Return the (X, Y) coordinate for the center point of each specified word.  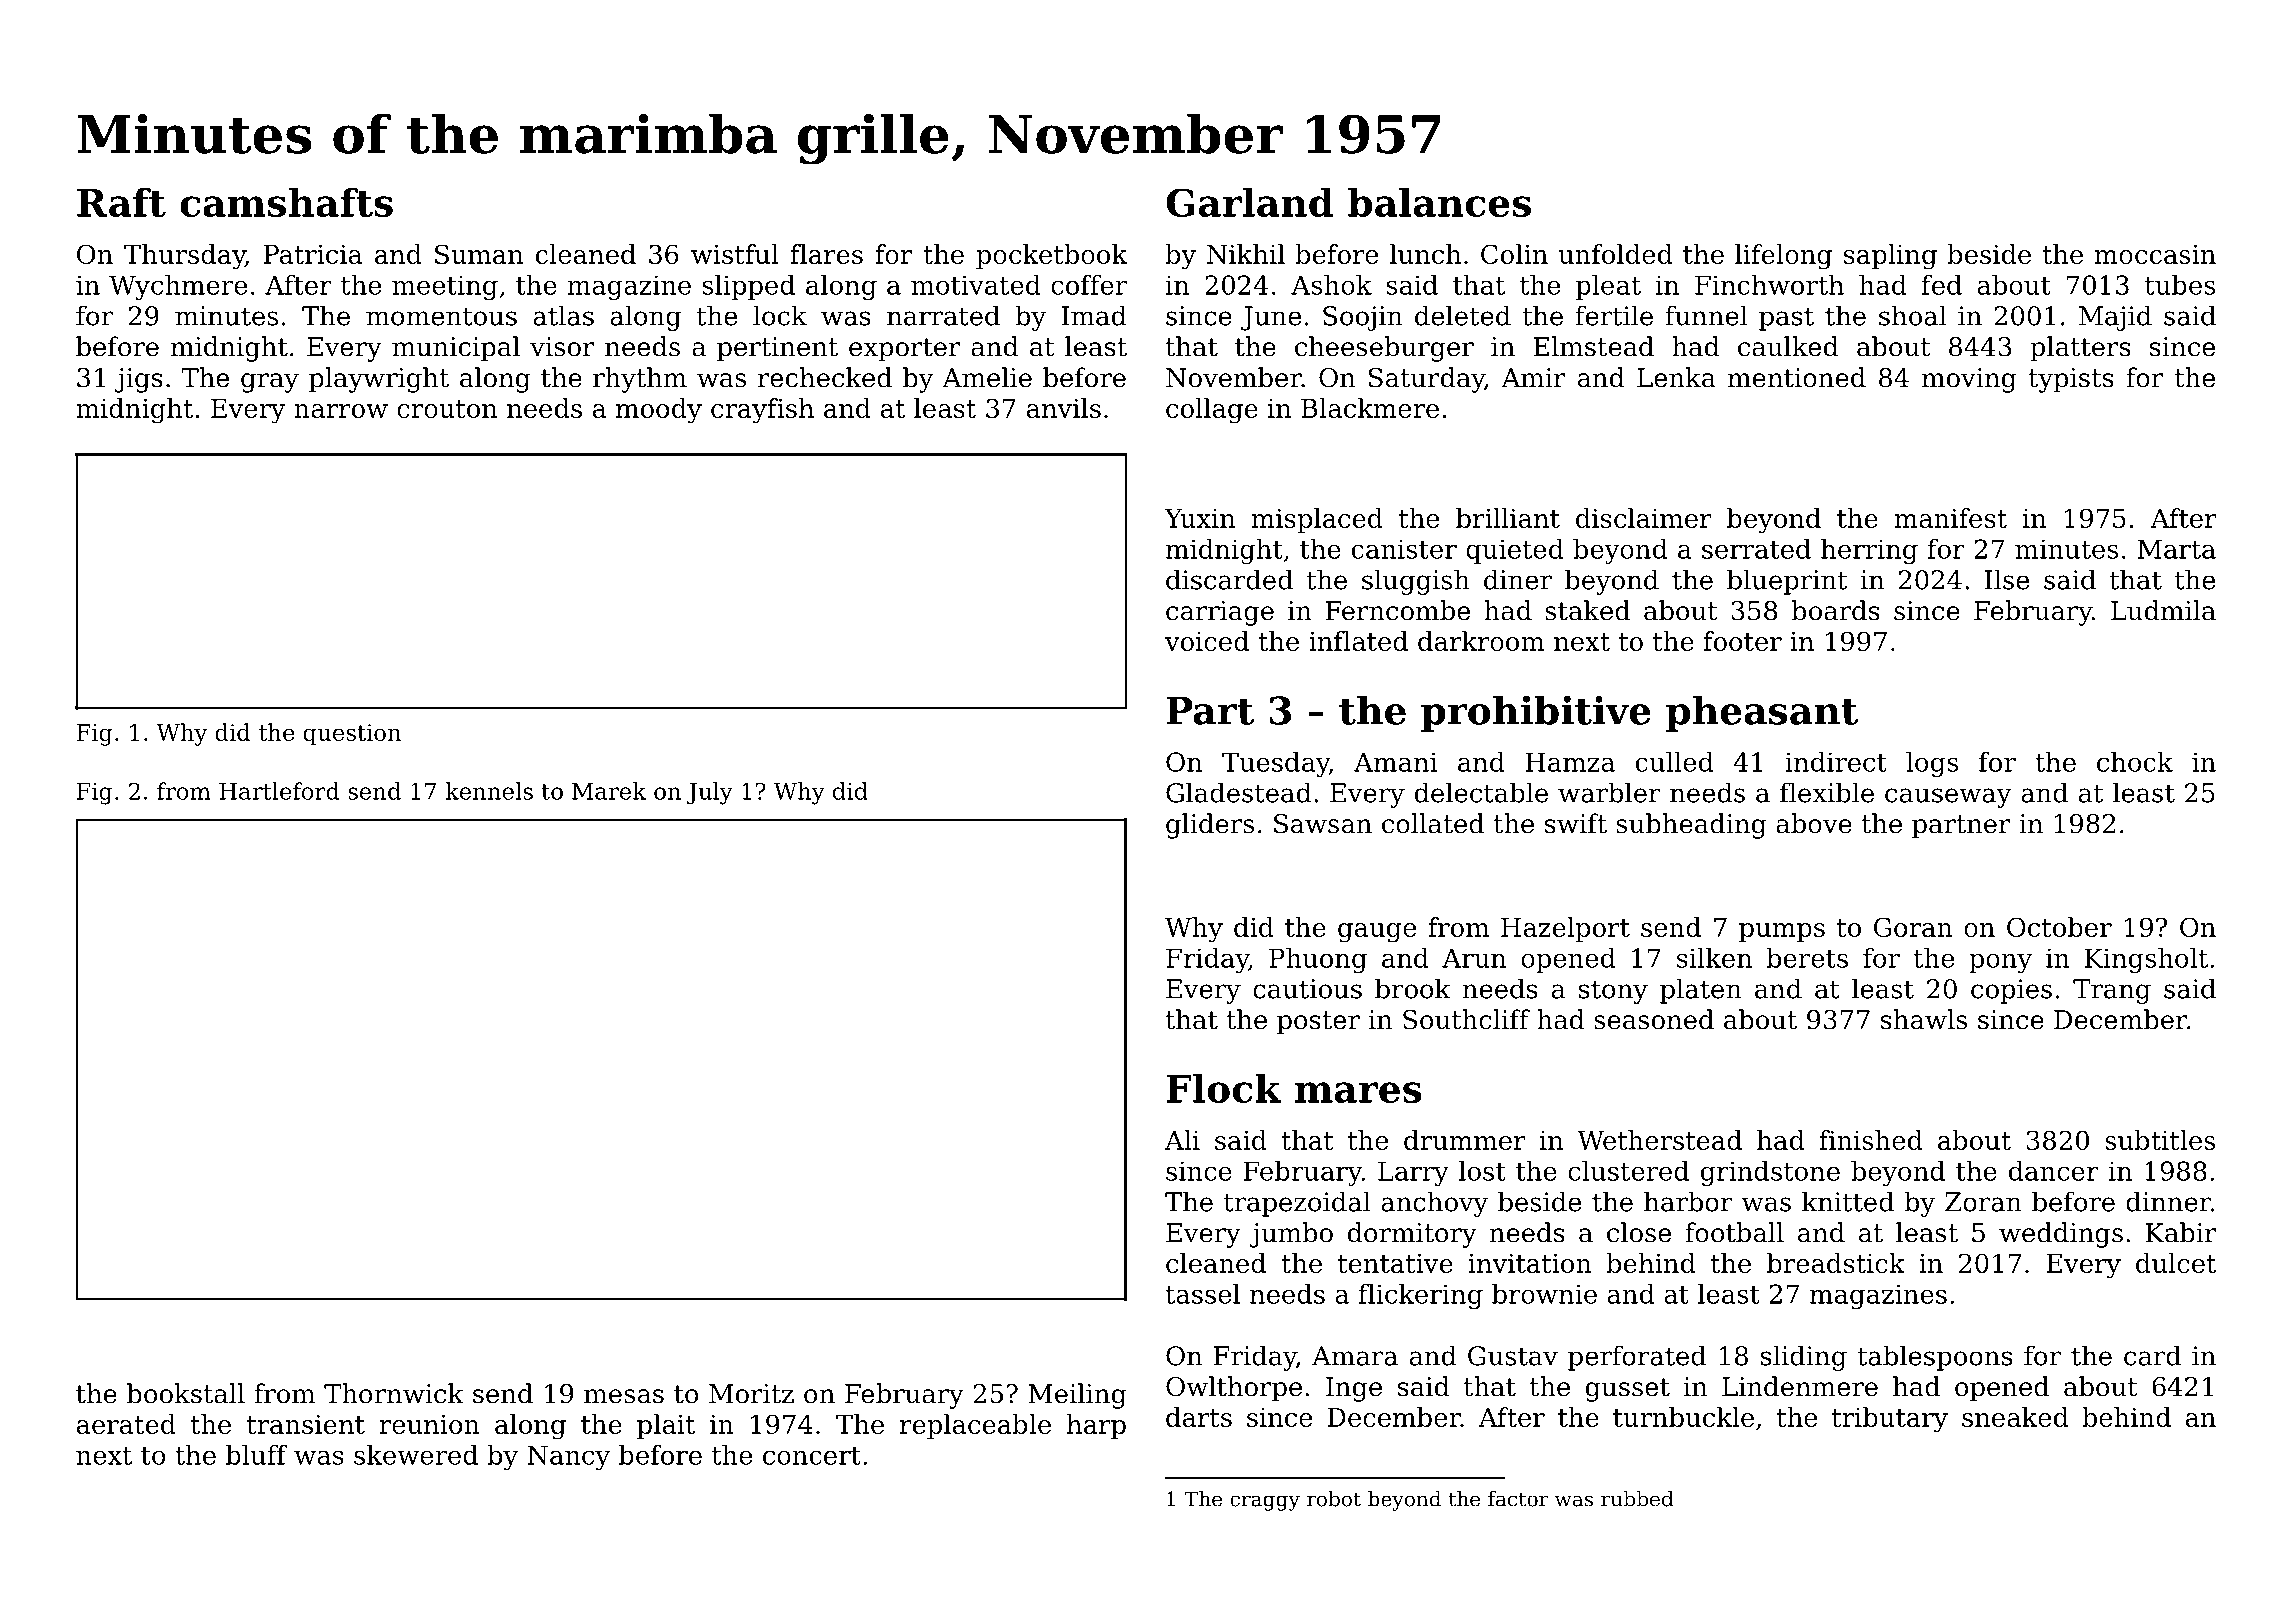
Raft (121, 202)
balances (1439, 202)
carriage (1220, 613)
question (352, 735)
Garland (1250, 202)
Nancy (569, 1457)
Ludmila (2163, 610)
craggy (1265, 1503)
